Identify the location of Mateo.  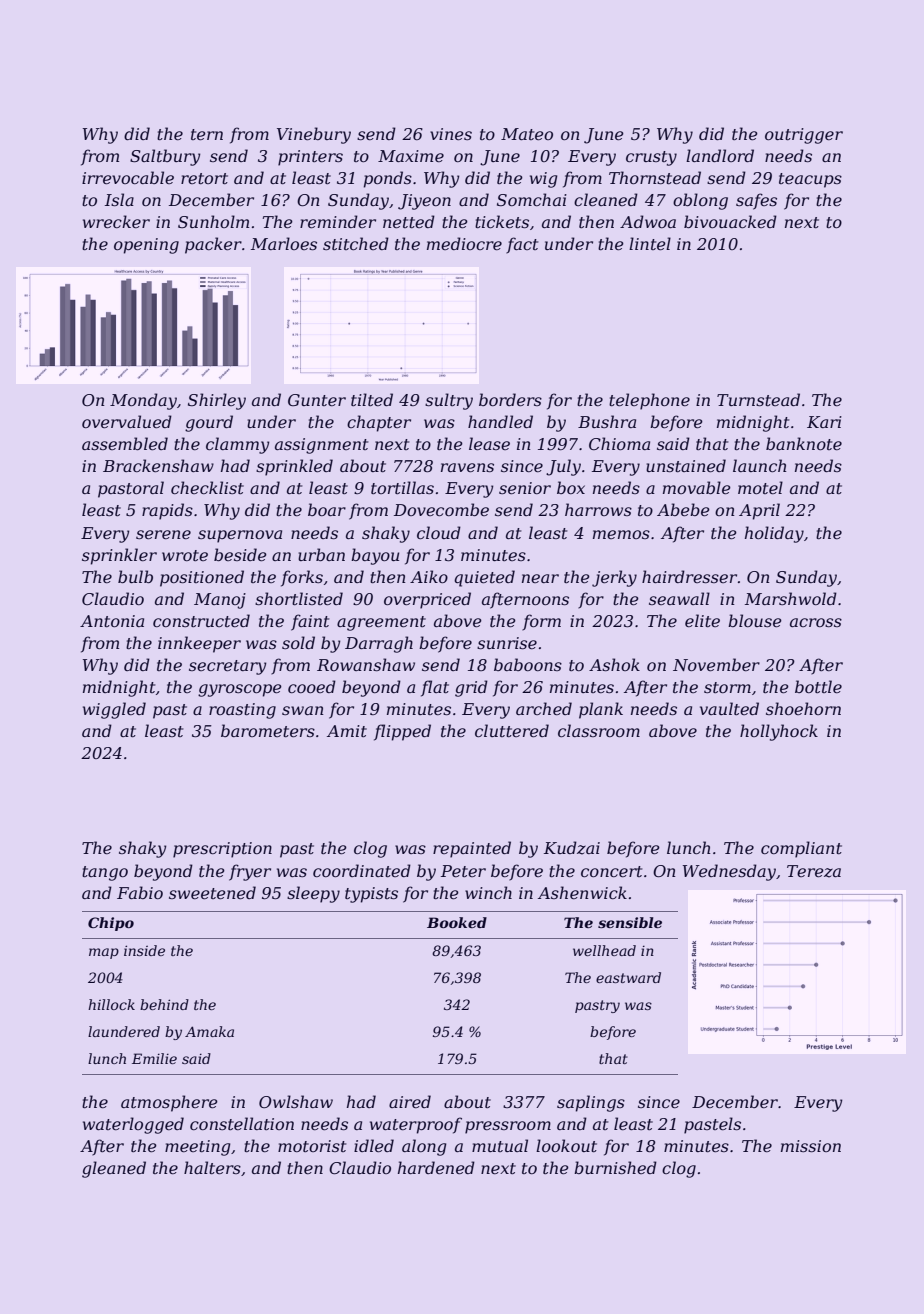
(527, 134).
